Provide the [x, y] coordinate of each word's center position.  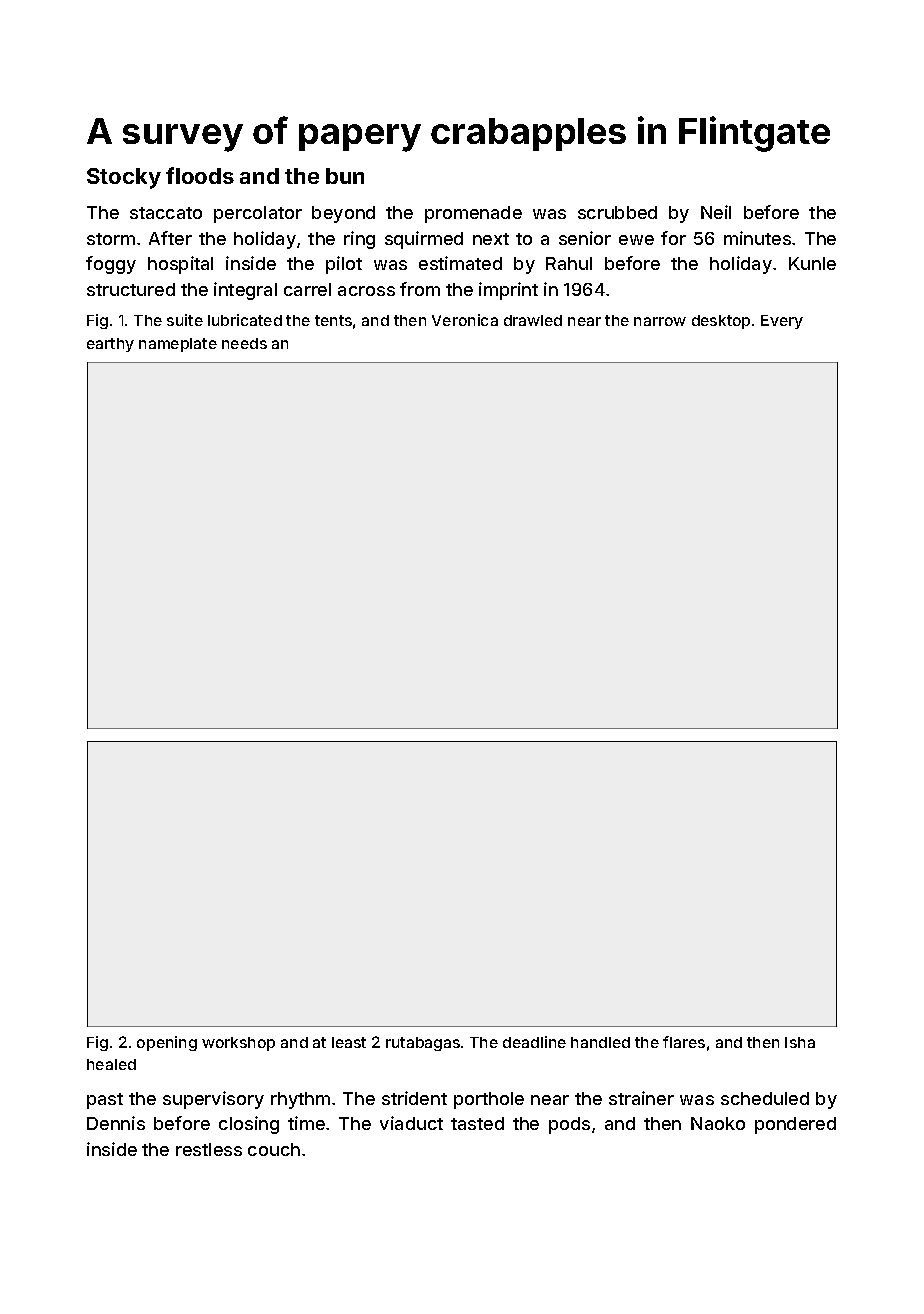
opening [167, 1043]
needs [244, 343]
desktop [721, 322]
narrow [660, 321]
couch [274, 1149]
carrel [307, 289]
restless [209, 1149]
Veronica [465, 320]
